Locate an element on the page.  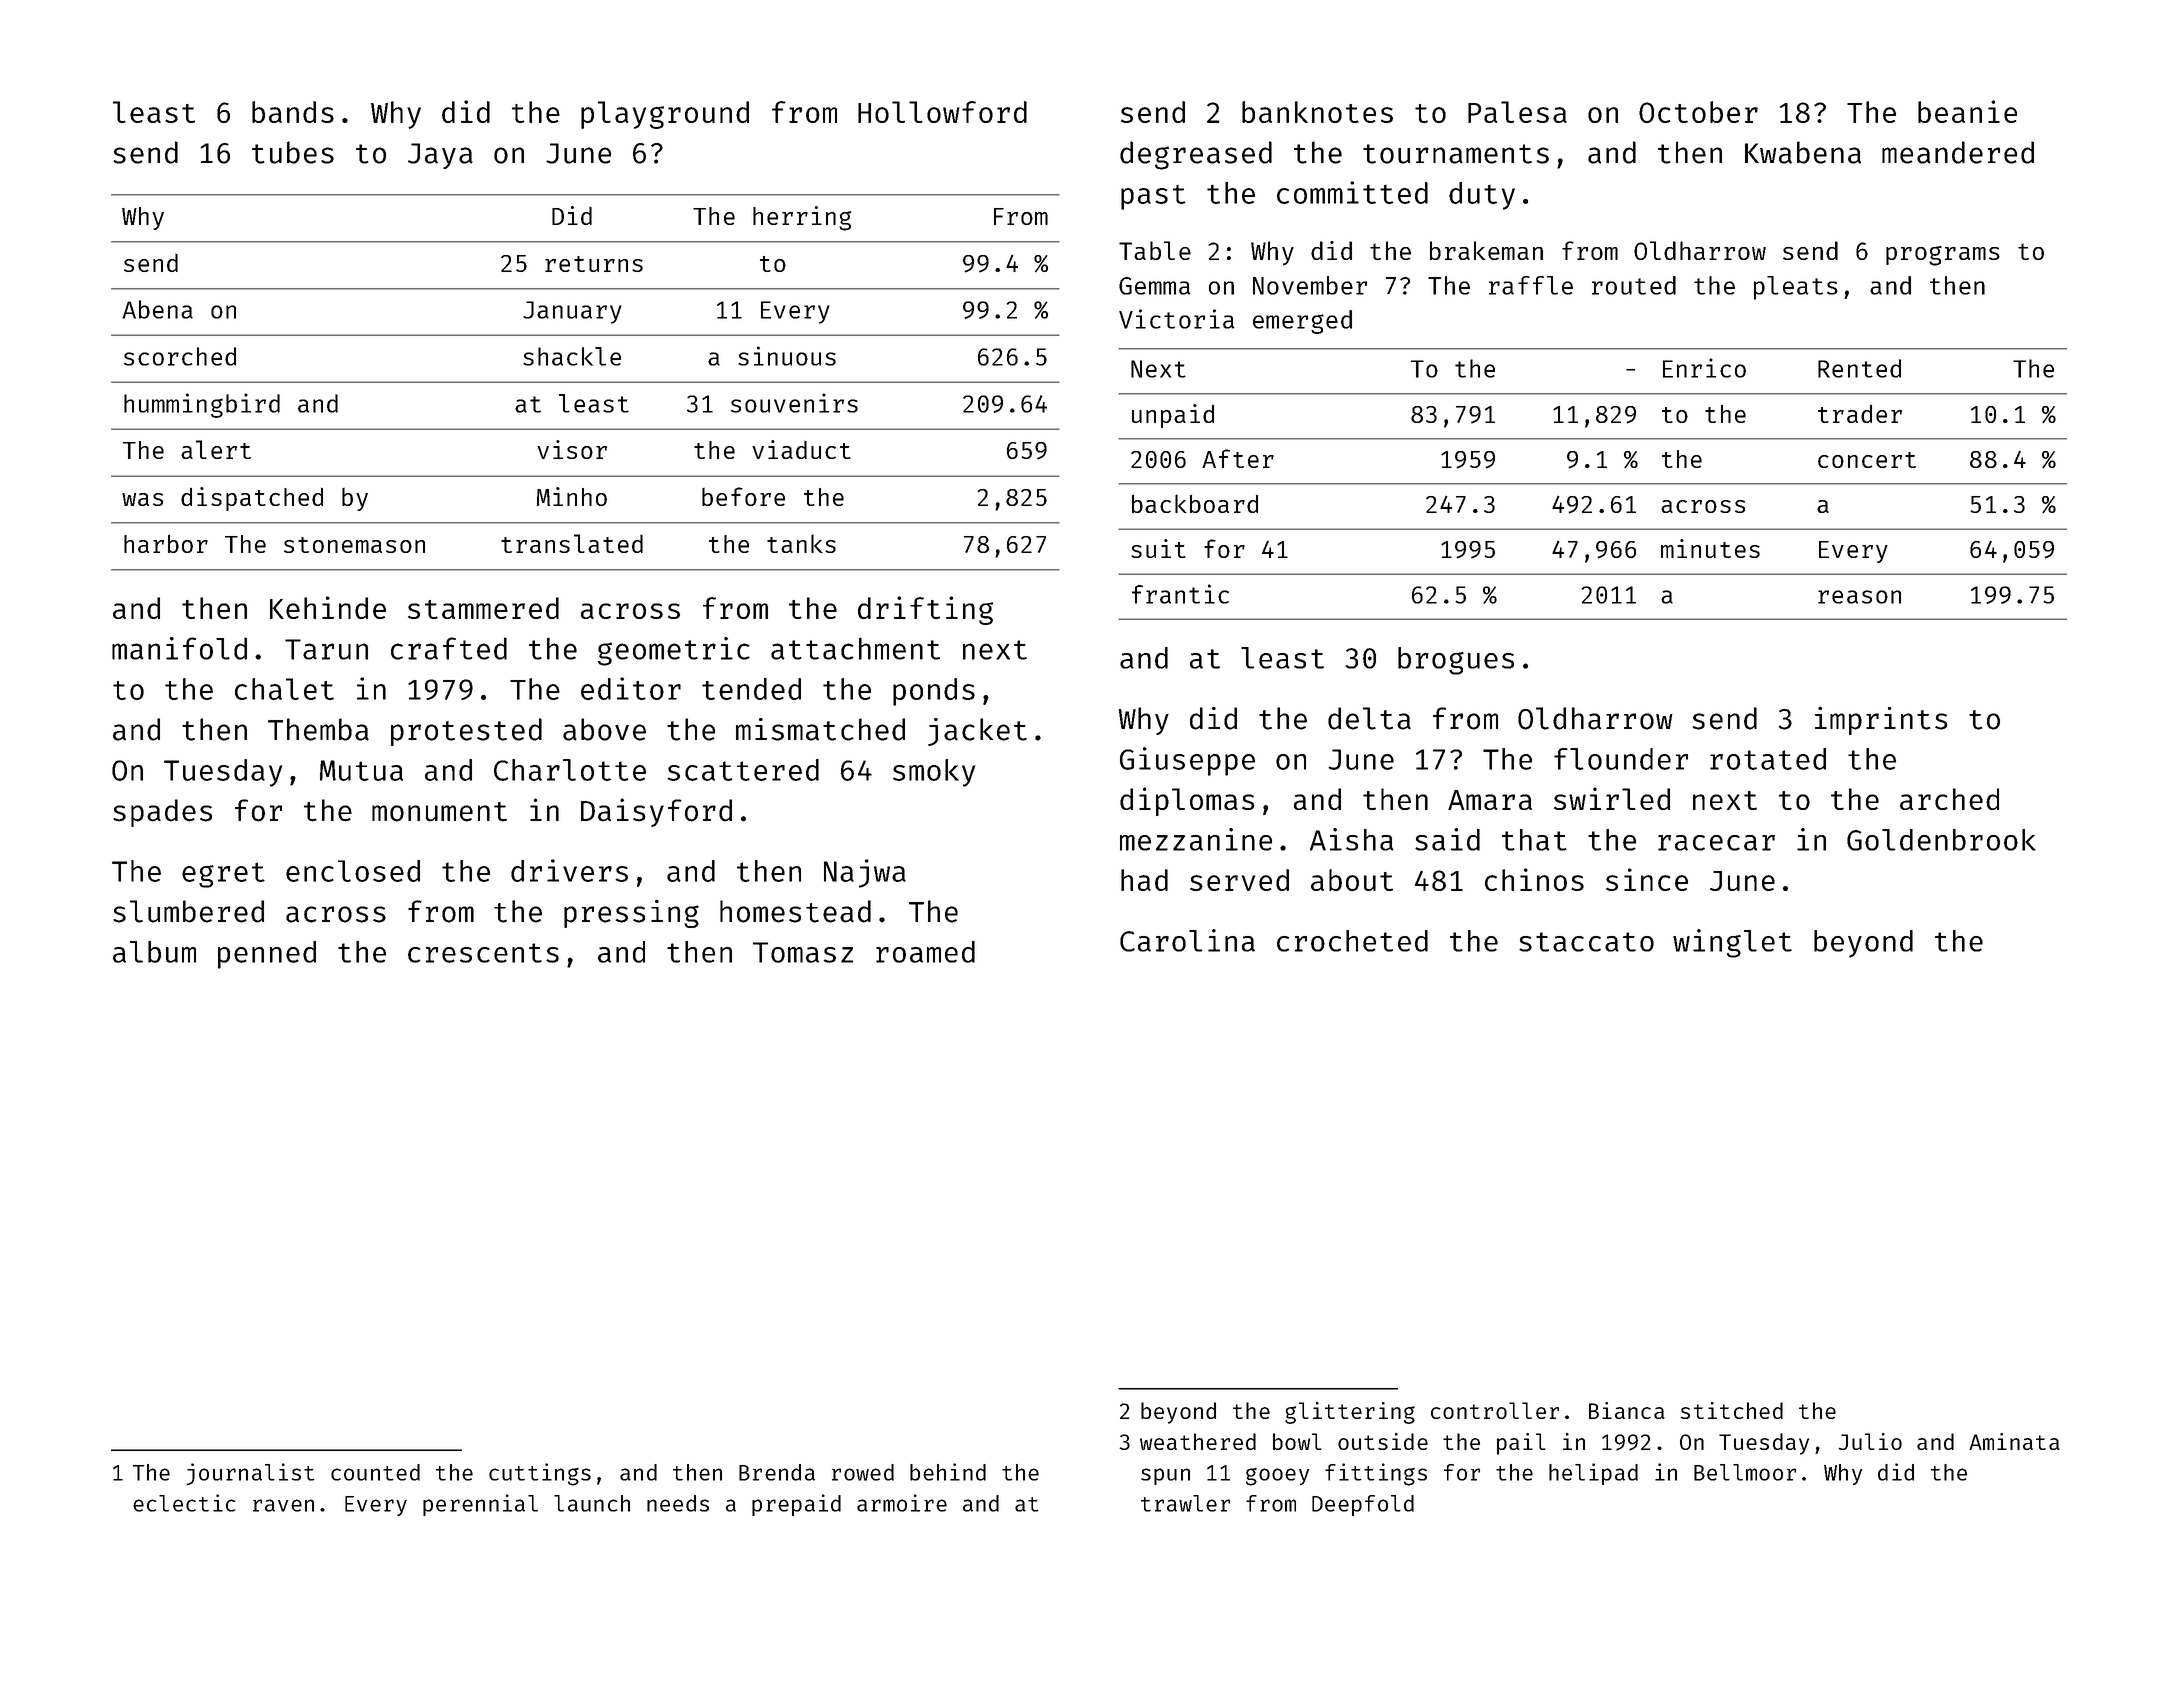
banknotes is located at coordinates (1317, 112).
